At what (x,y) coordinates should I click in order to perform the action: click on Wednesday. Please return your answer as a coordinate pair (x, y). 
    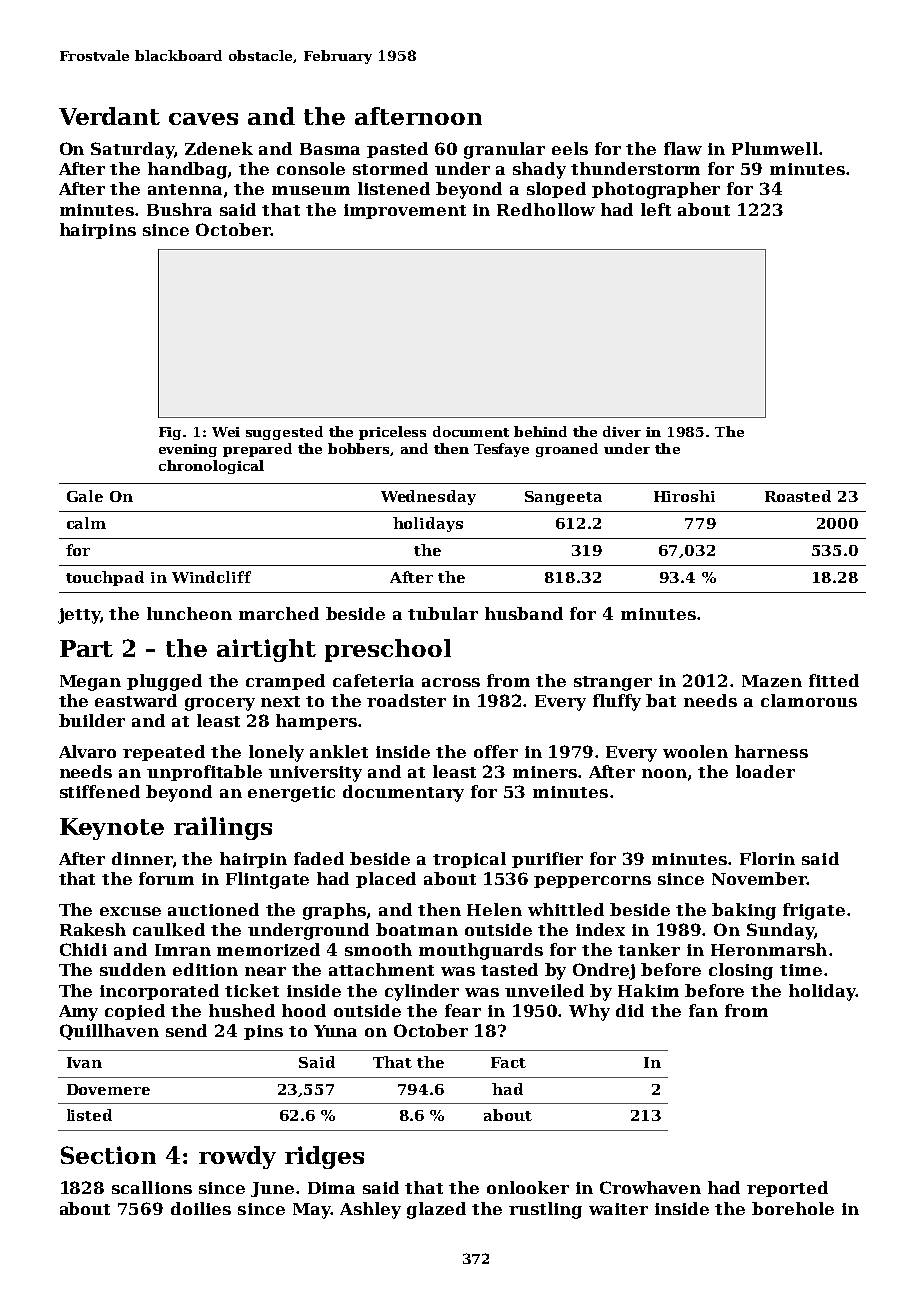
    Looking at the image, I should click on (428, 497).
